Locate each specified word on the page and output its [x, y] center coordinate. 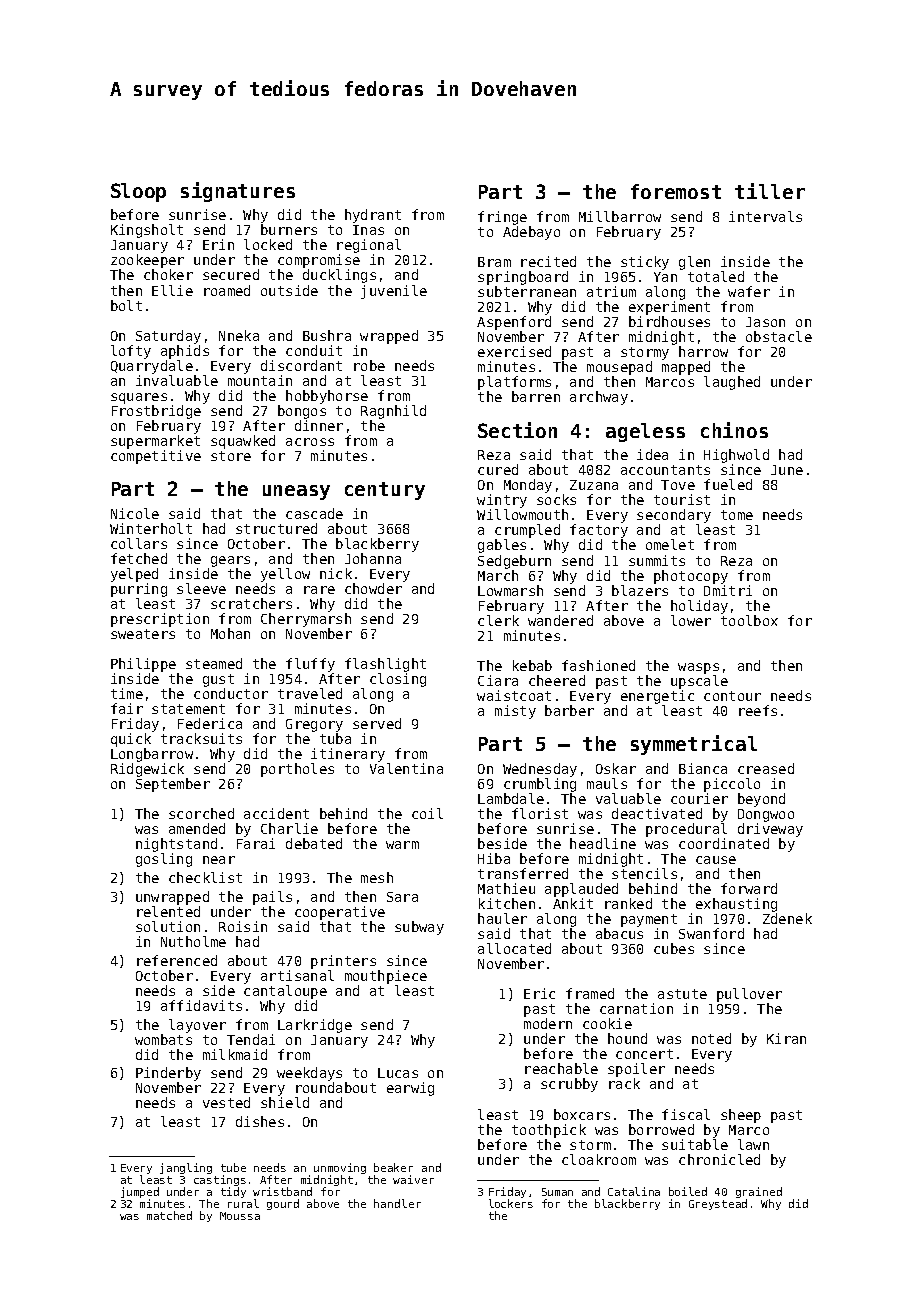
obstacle [779, 336]
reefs [758, 710]
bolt [126, 305]
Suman [557, 1192]
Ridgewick [147, 770]
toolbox [749, 620]
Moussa [240, 1216]
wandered [560, 620]
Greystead [718, 1204]
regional [369, 246]
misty [515, 712]
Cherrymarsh [306, 620]
